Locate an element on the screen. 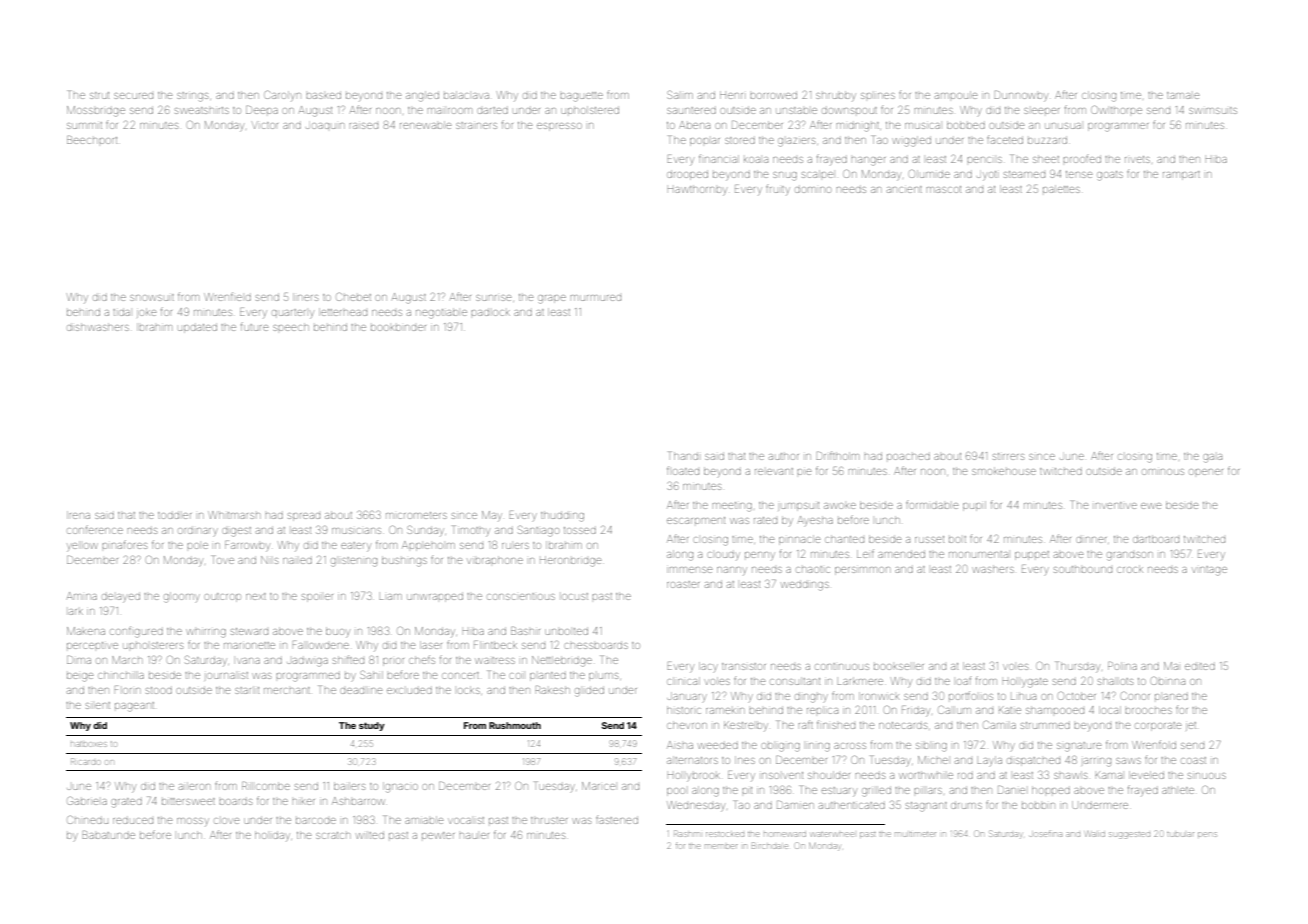 The image size is (1308, 924). floated is located at coordinates (683, 470).
